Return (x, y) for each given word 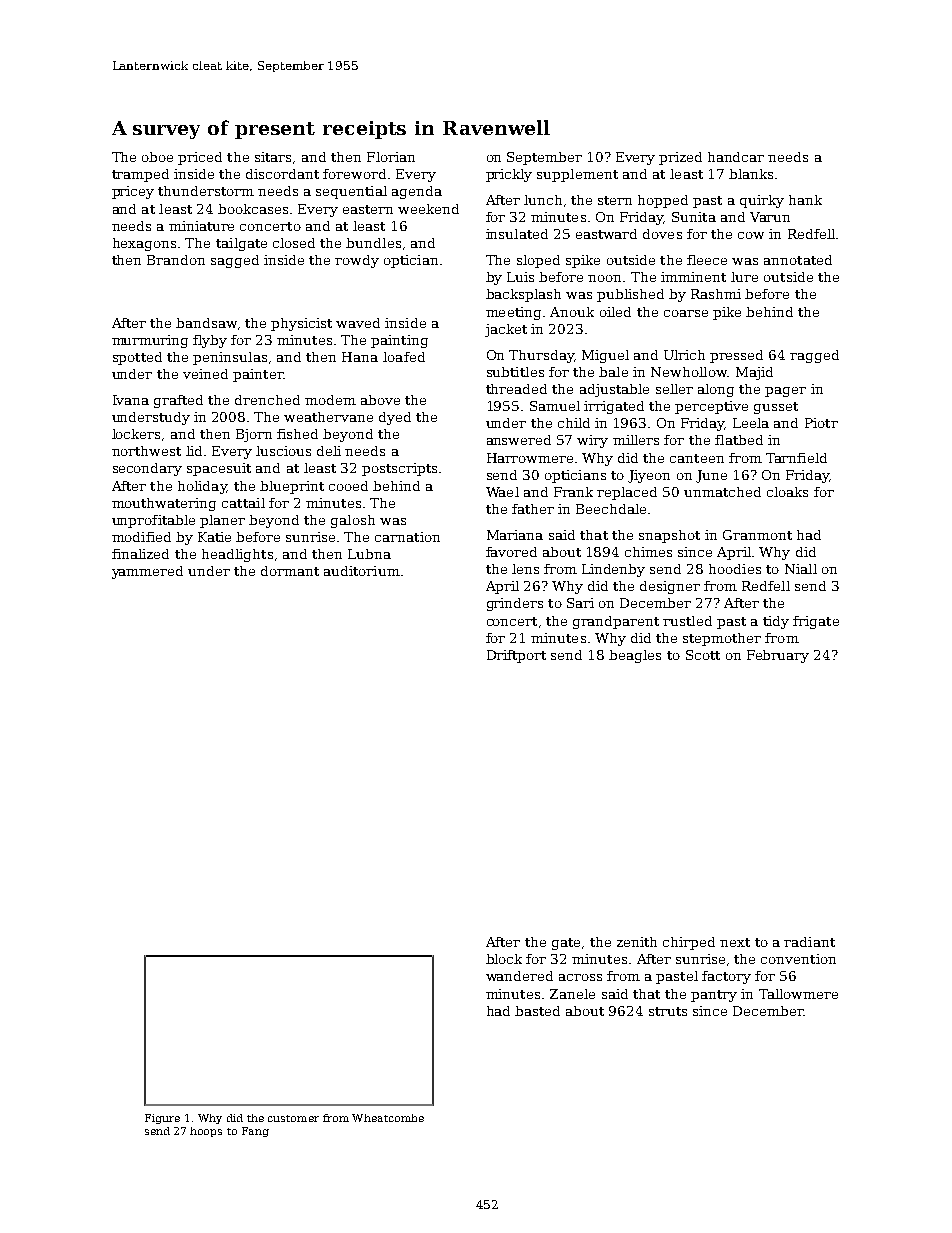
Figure (162, 1119)
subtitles (515, 372)
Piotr (821, 423)
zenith (637, 942)
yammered (147, 572)
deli (329, 451)
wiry (592, 441)
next (735, 942)
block (504, 959)
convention (798, 959)
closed (294, 243)
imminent (693, 277)
